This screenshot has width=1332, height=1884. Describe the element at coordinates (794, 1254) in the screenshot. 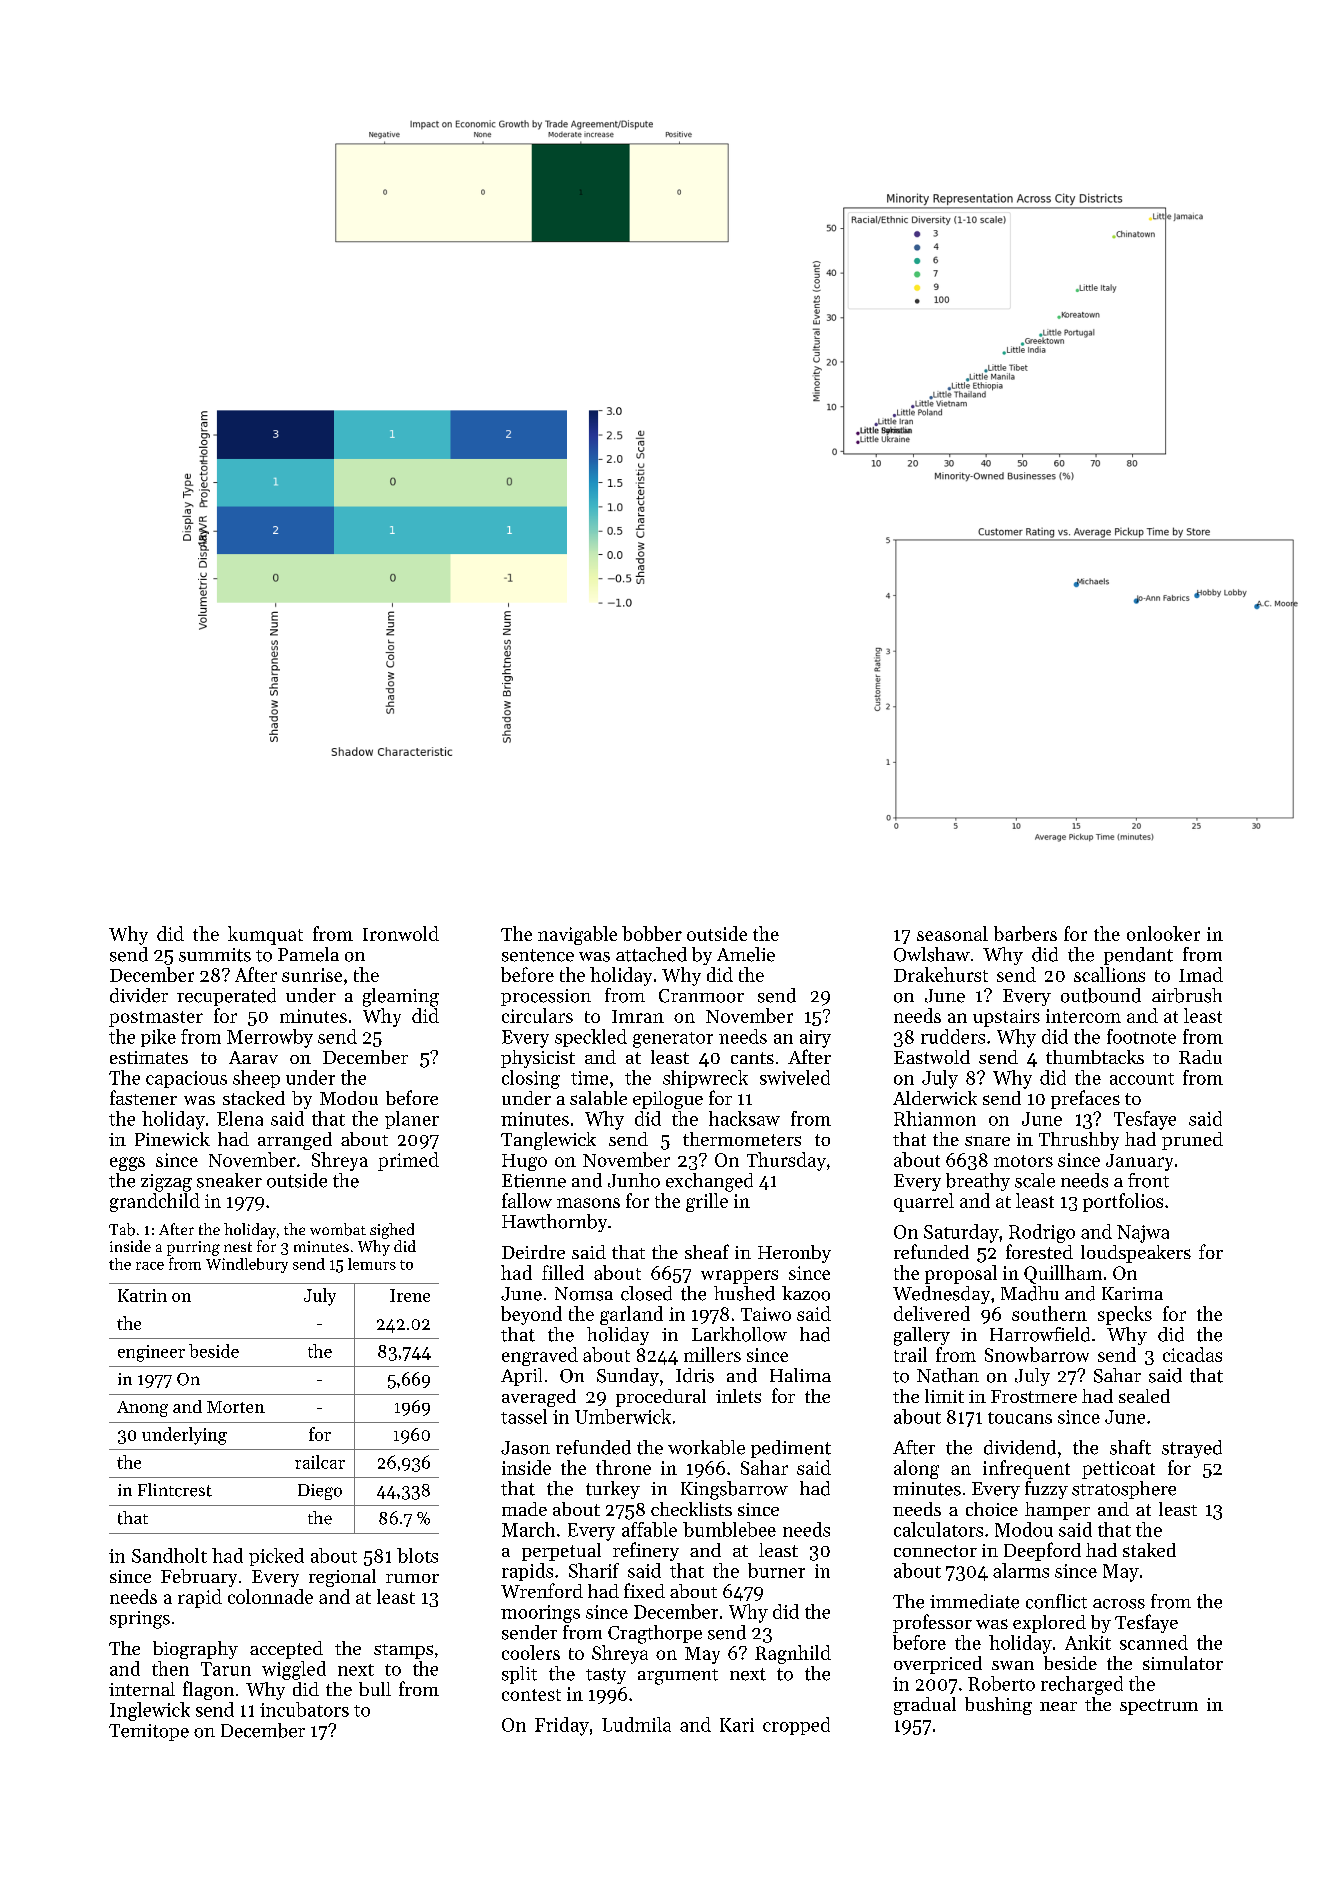

I see `Heronby` at that location.
